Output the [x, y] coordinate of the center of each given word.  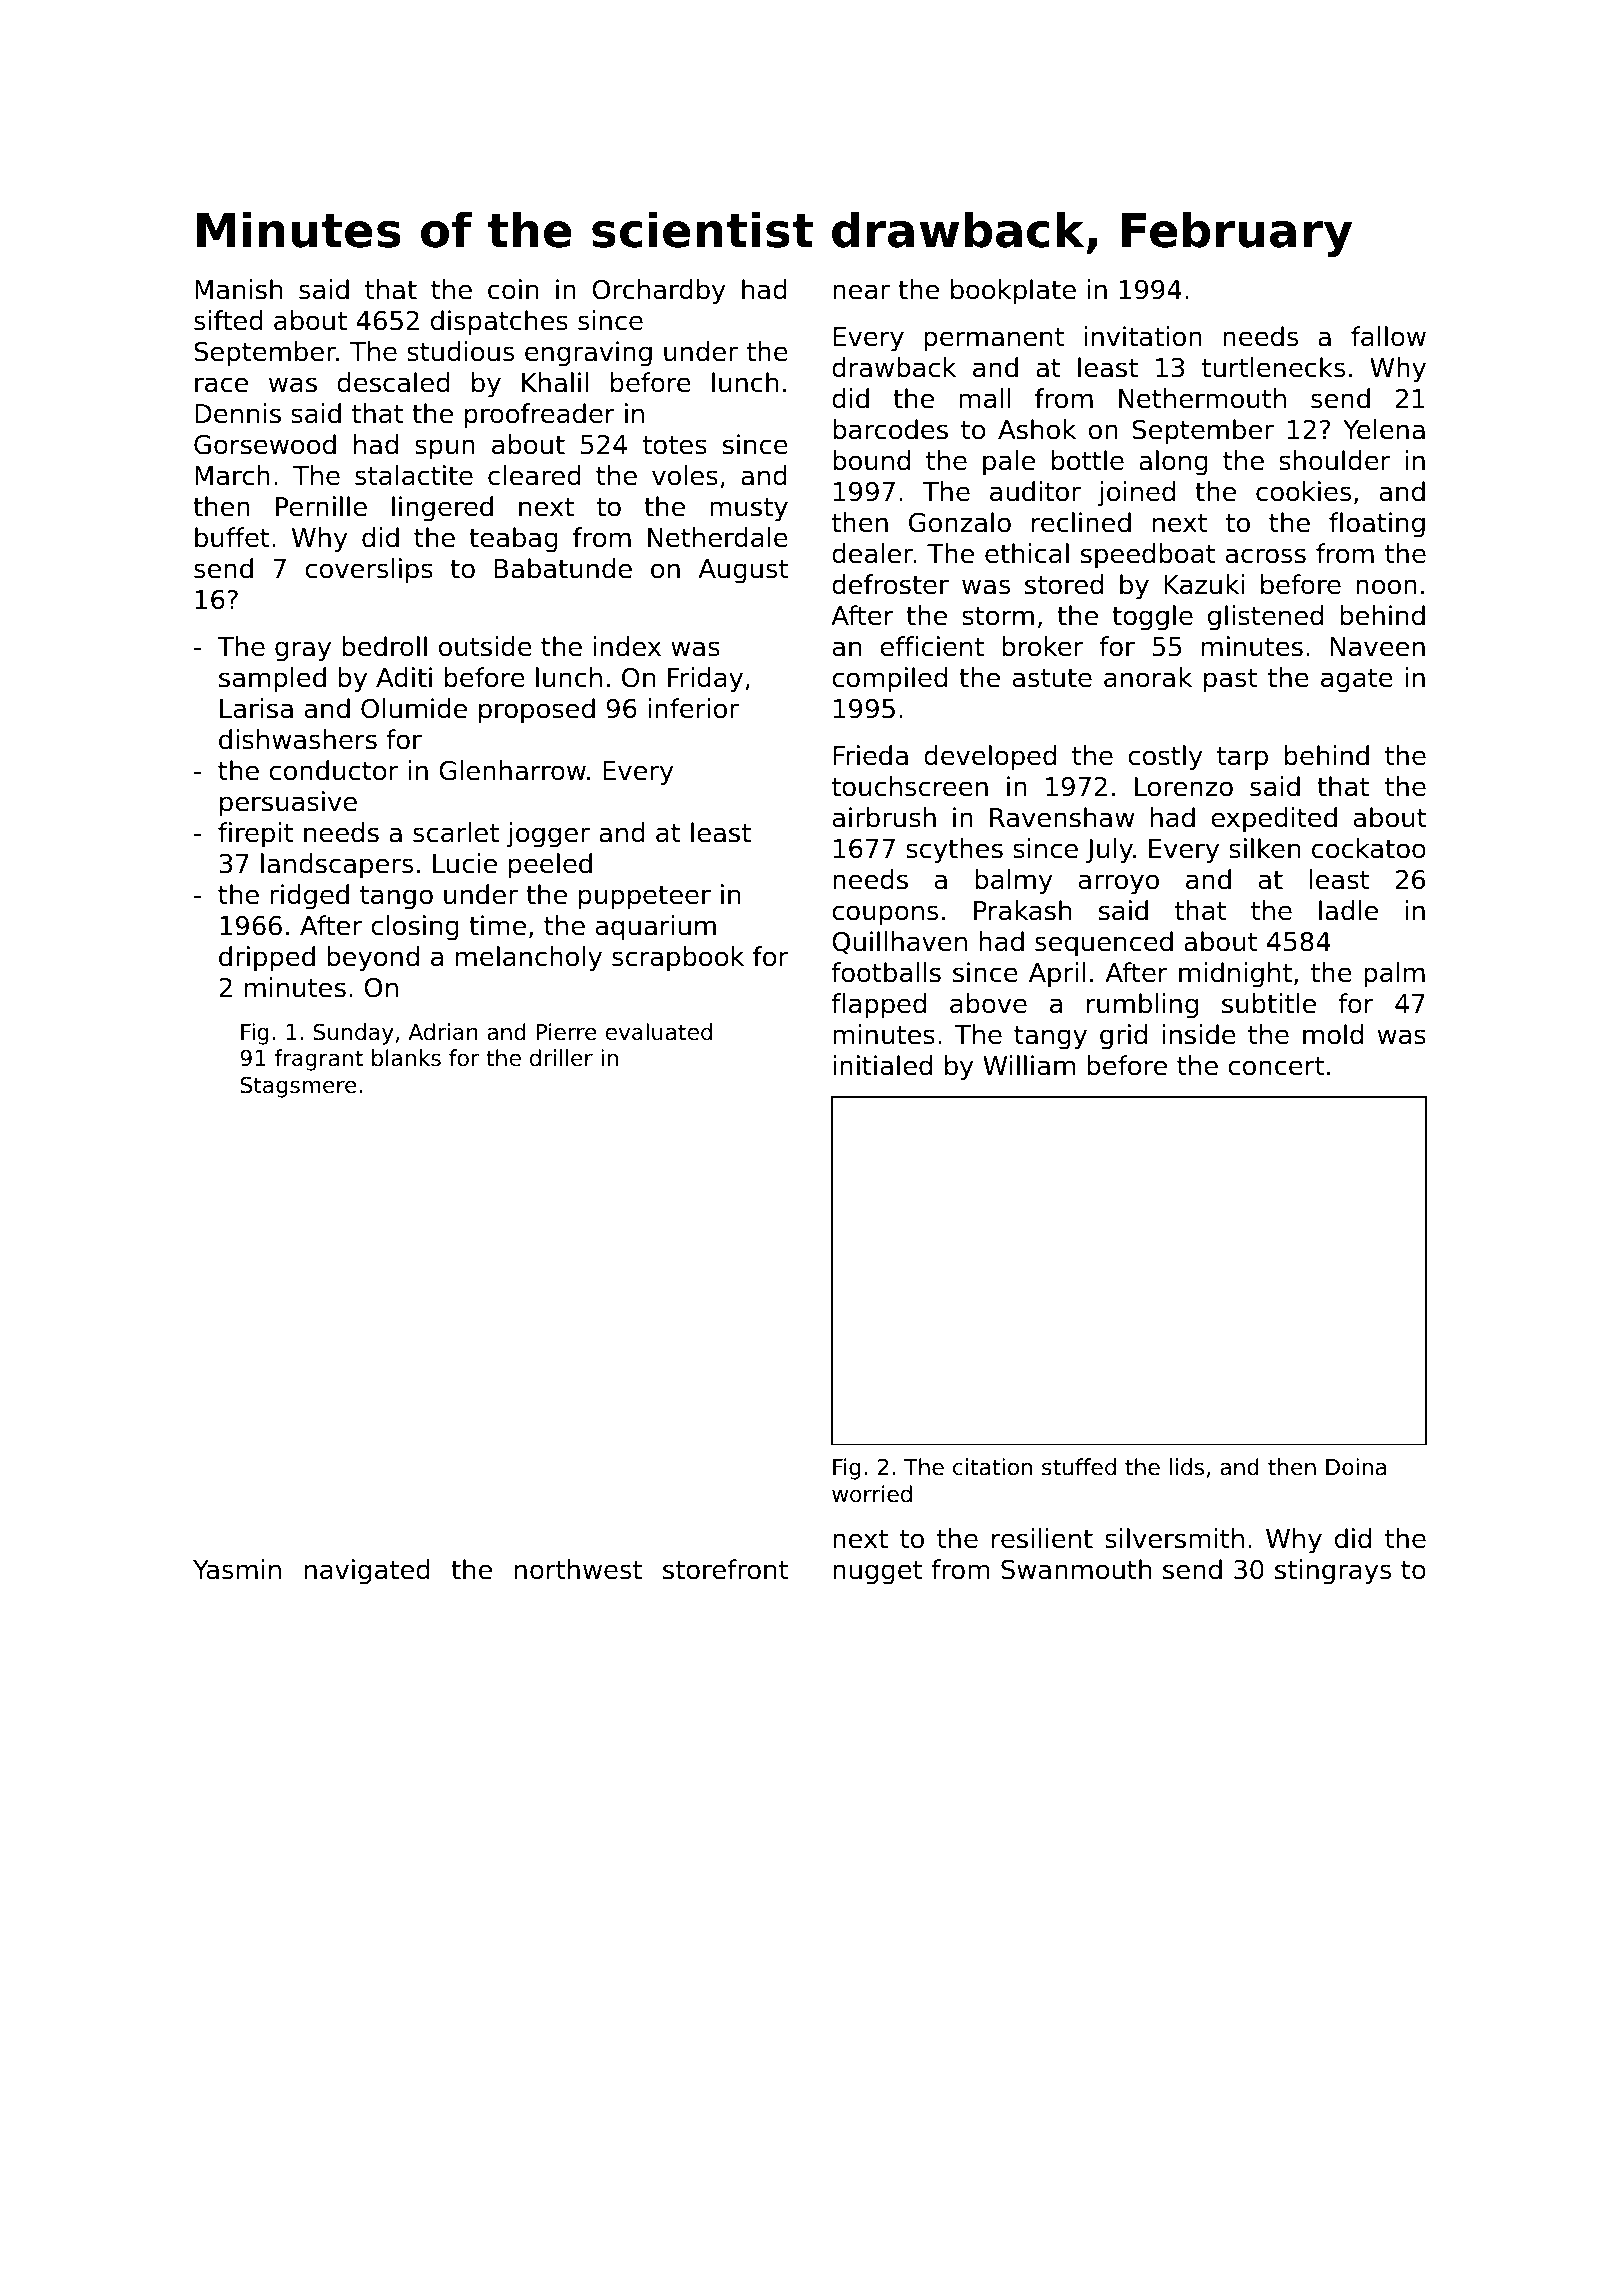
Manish [238, 289]
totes [675, 445]
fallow [1388, 336]
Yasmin [237, 1569]
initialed [882, 1065]
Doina [1356, 1467]
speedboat [1148, 556]
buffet [232, 537]
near [861, 292]
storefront [725, 1569]
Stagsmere [298, 1087]
